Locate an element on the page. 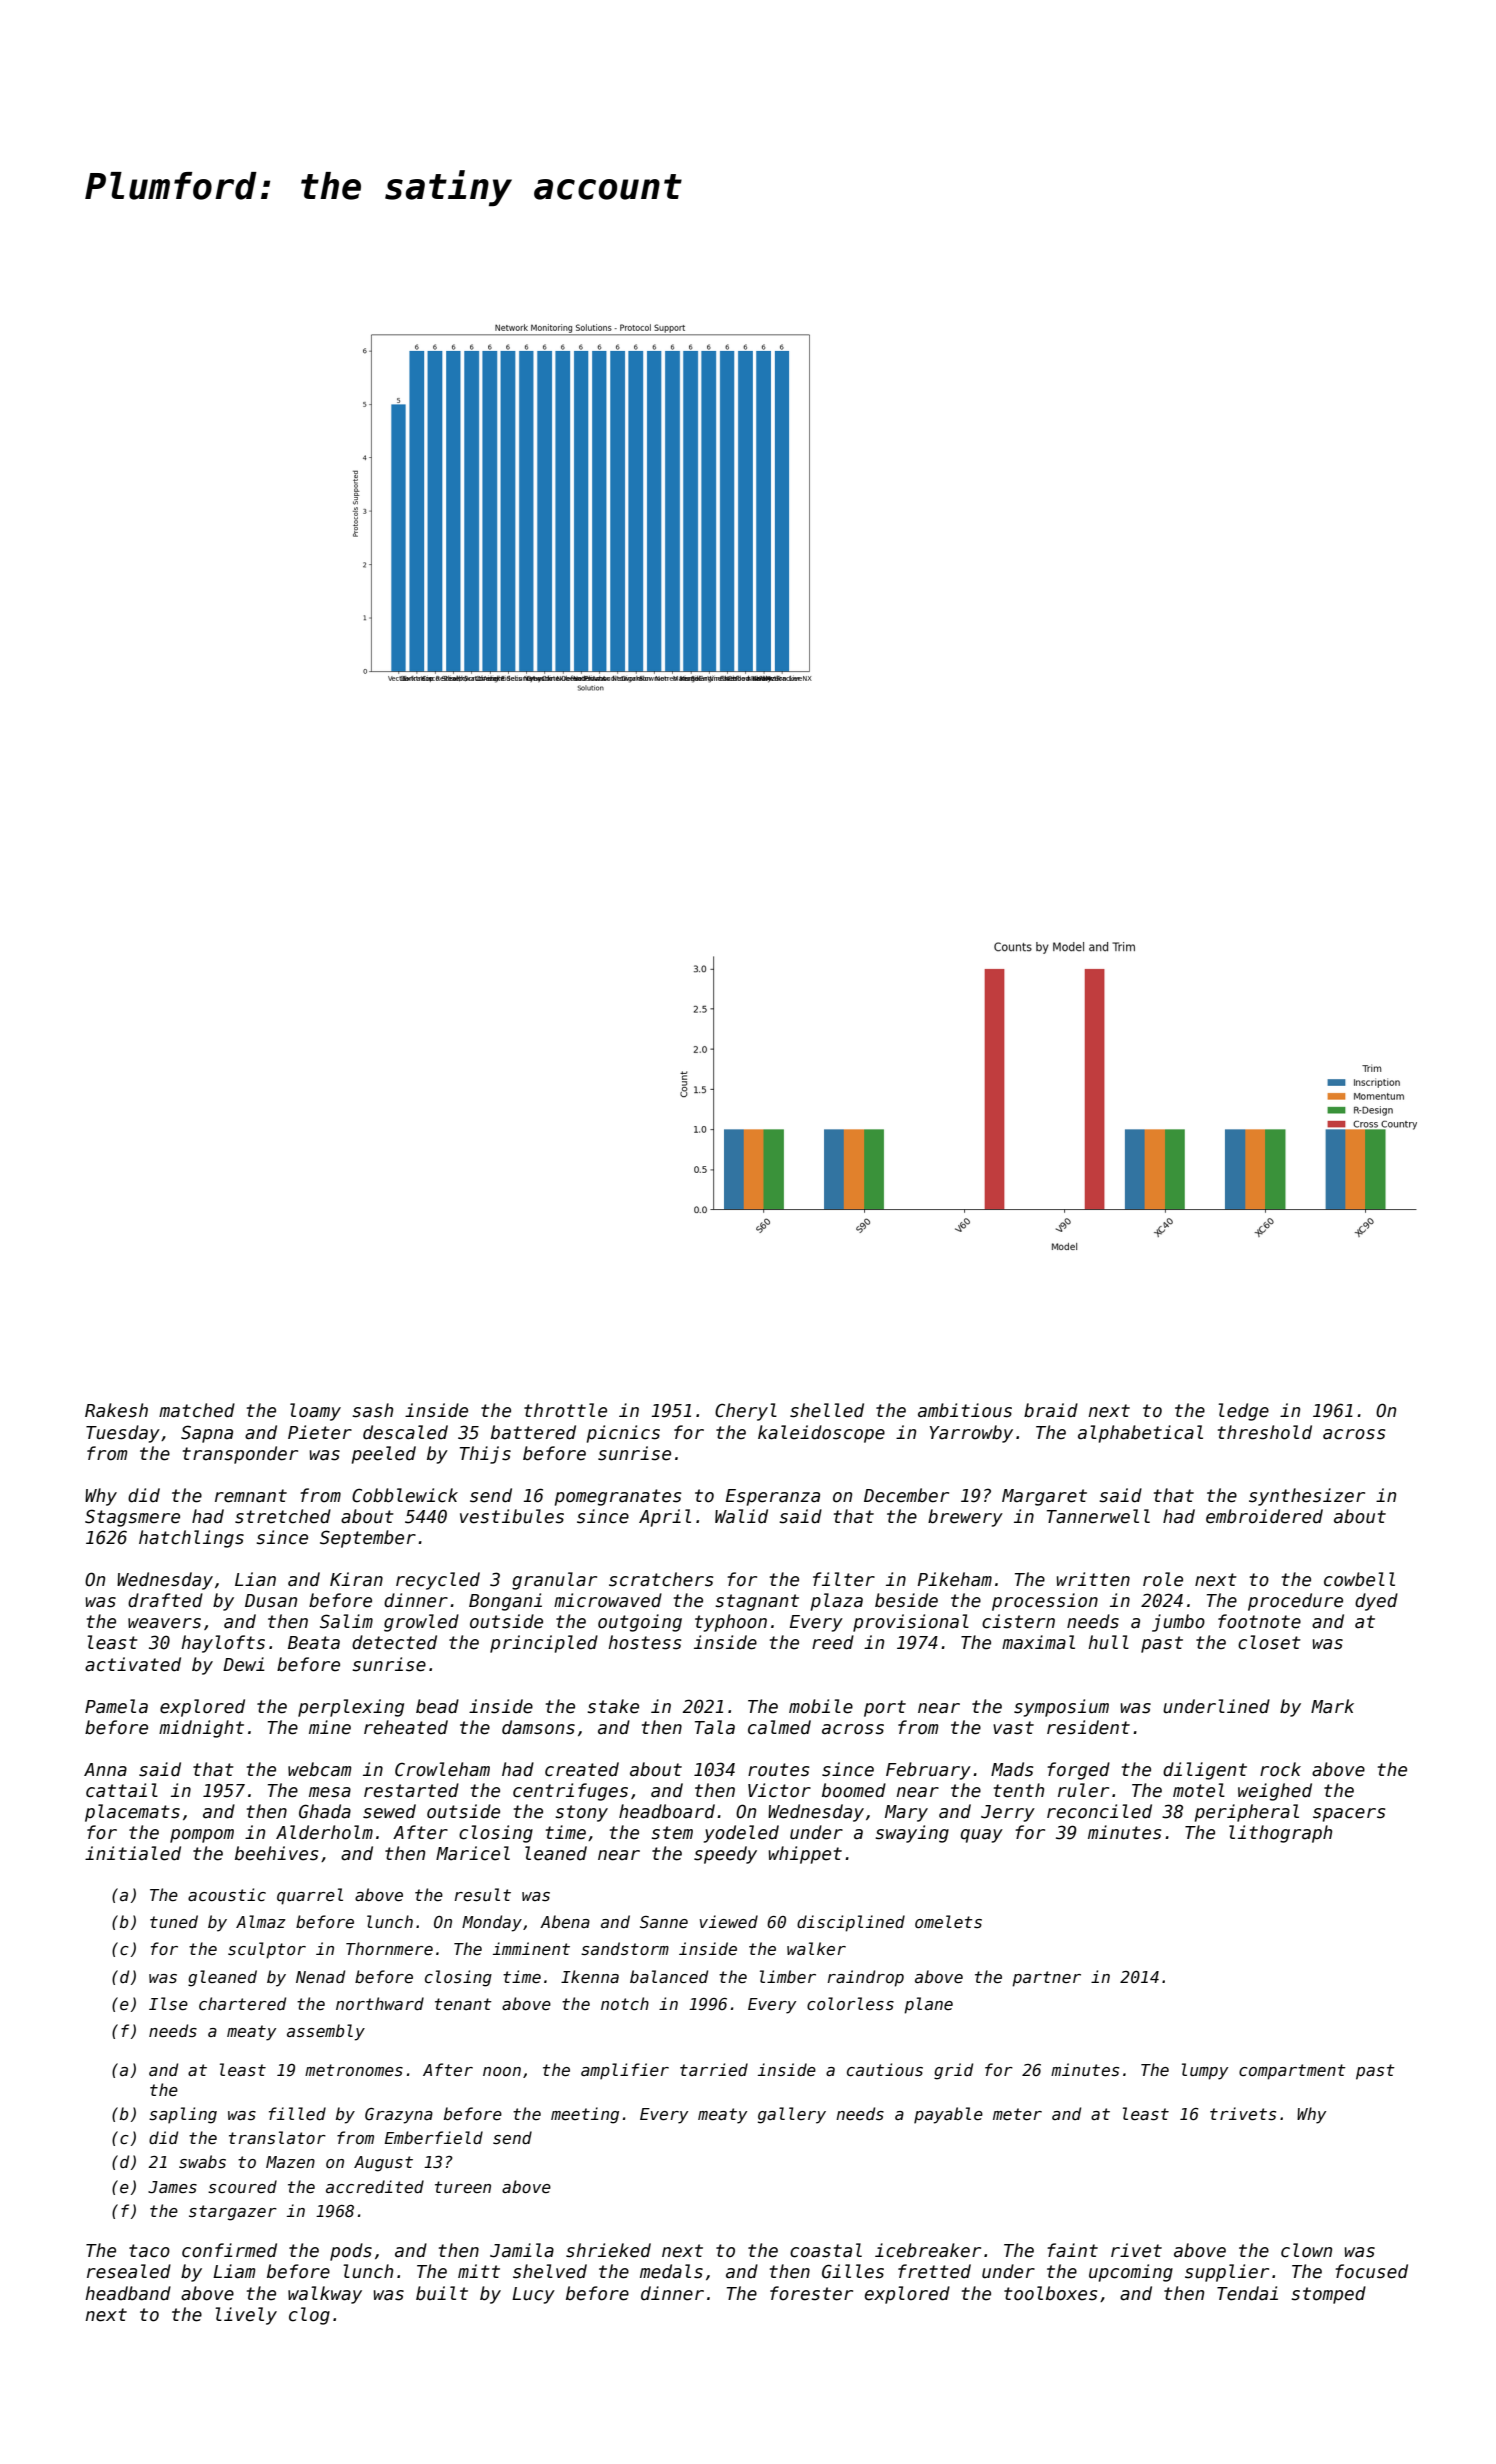 Image resolution: width=1496 pixels, height=2464 pixels. mitt is located at coordinates (479, 2271).
